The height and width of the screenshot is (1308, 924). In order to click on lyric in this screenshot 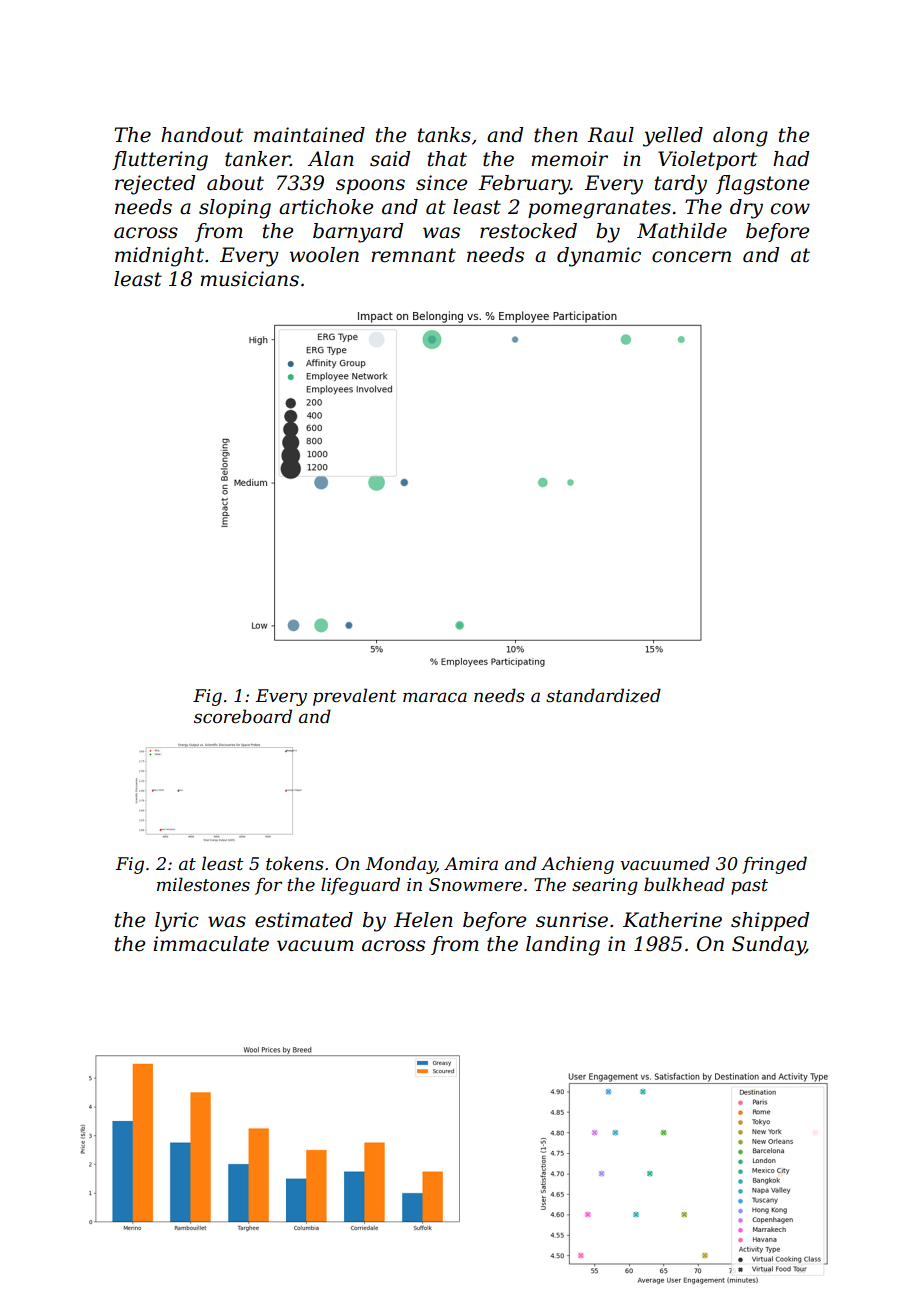, I will do `click(177, 922)`.
